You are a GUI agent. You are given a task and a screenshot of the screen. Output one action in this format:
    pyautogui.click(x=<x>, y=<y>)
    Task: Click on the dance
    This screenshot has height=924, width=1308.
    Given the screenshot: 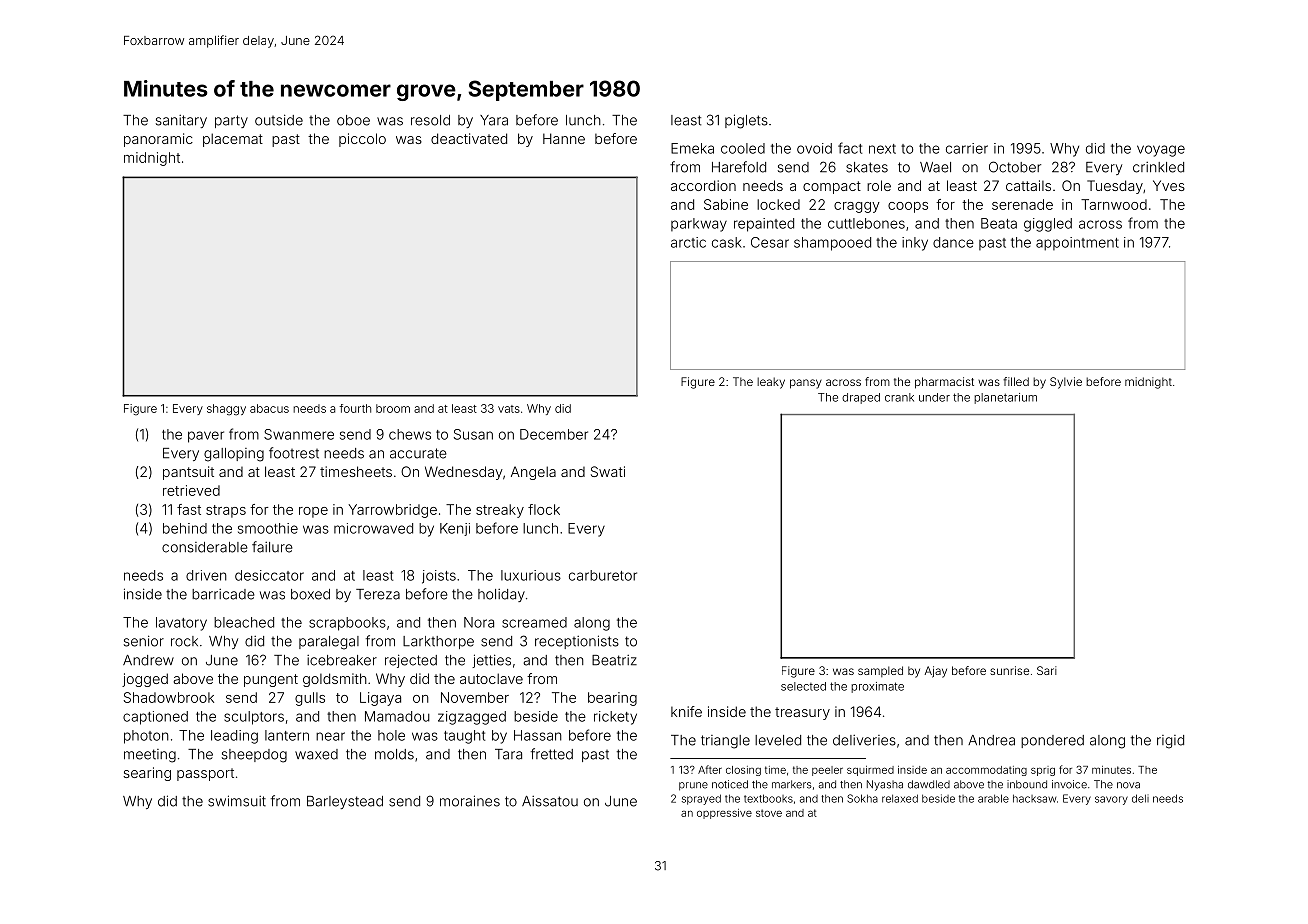 What is the action you would take?
    pyautogui.click(x=953, y=242)
